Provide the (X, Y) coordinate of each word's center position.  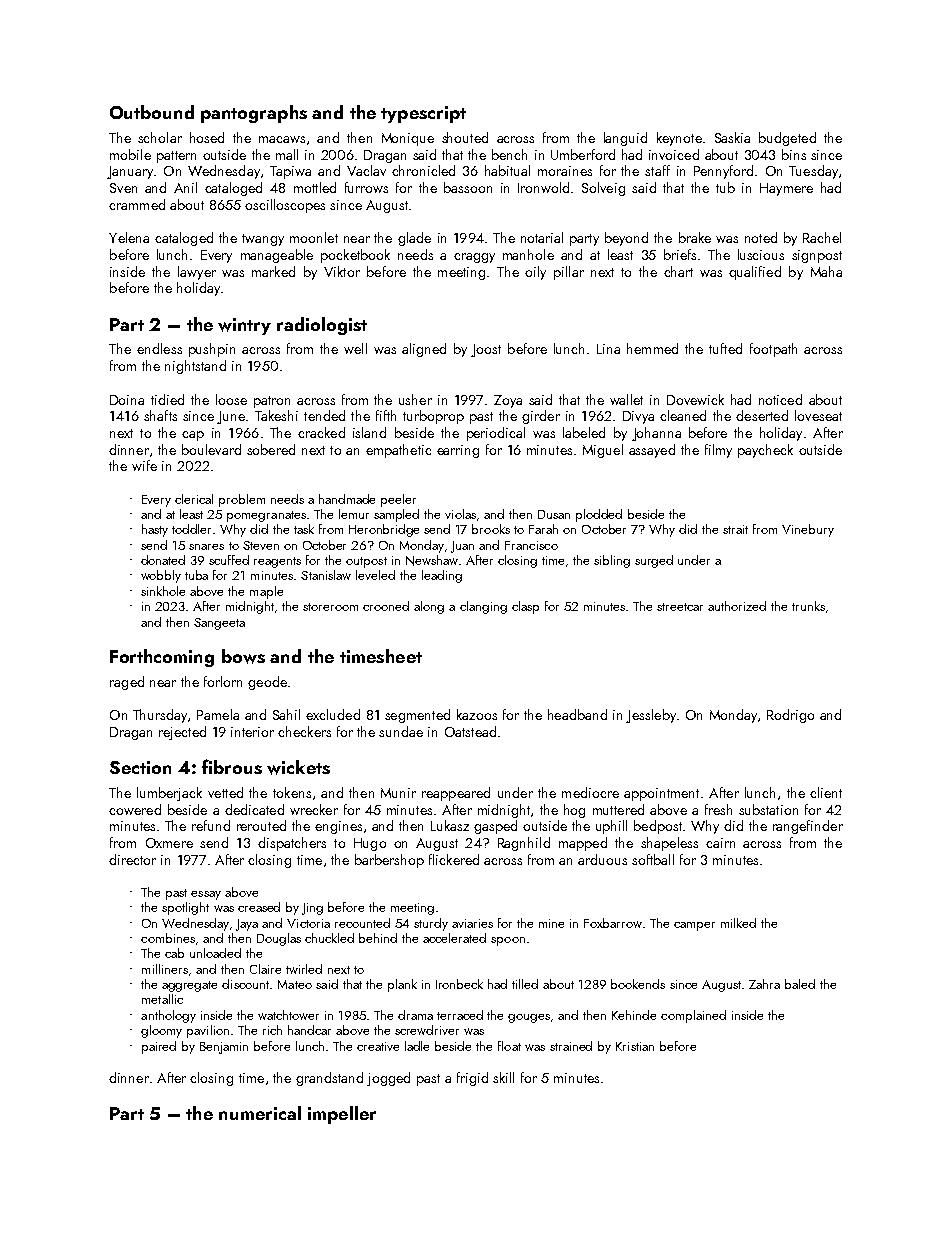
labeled (584, 432)
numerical (260, 1113)
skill (503, 1077)
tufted (725, 348)
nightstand (195, 367)
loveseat (818, 415)
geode (267, 683)
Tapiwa (290, 172)
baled (800, 984)
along (429, 607)
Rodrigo (790, 716)
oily (535, 273)
